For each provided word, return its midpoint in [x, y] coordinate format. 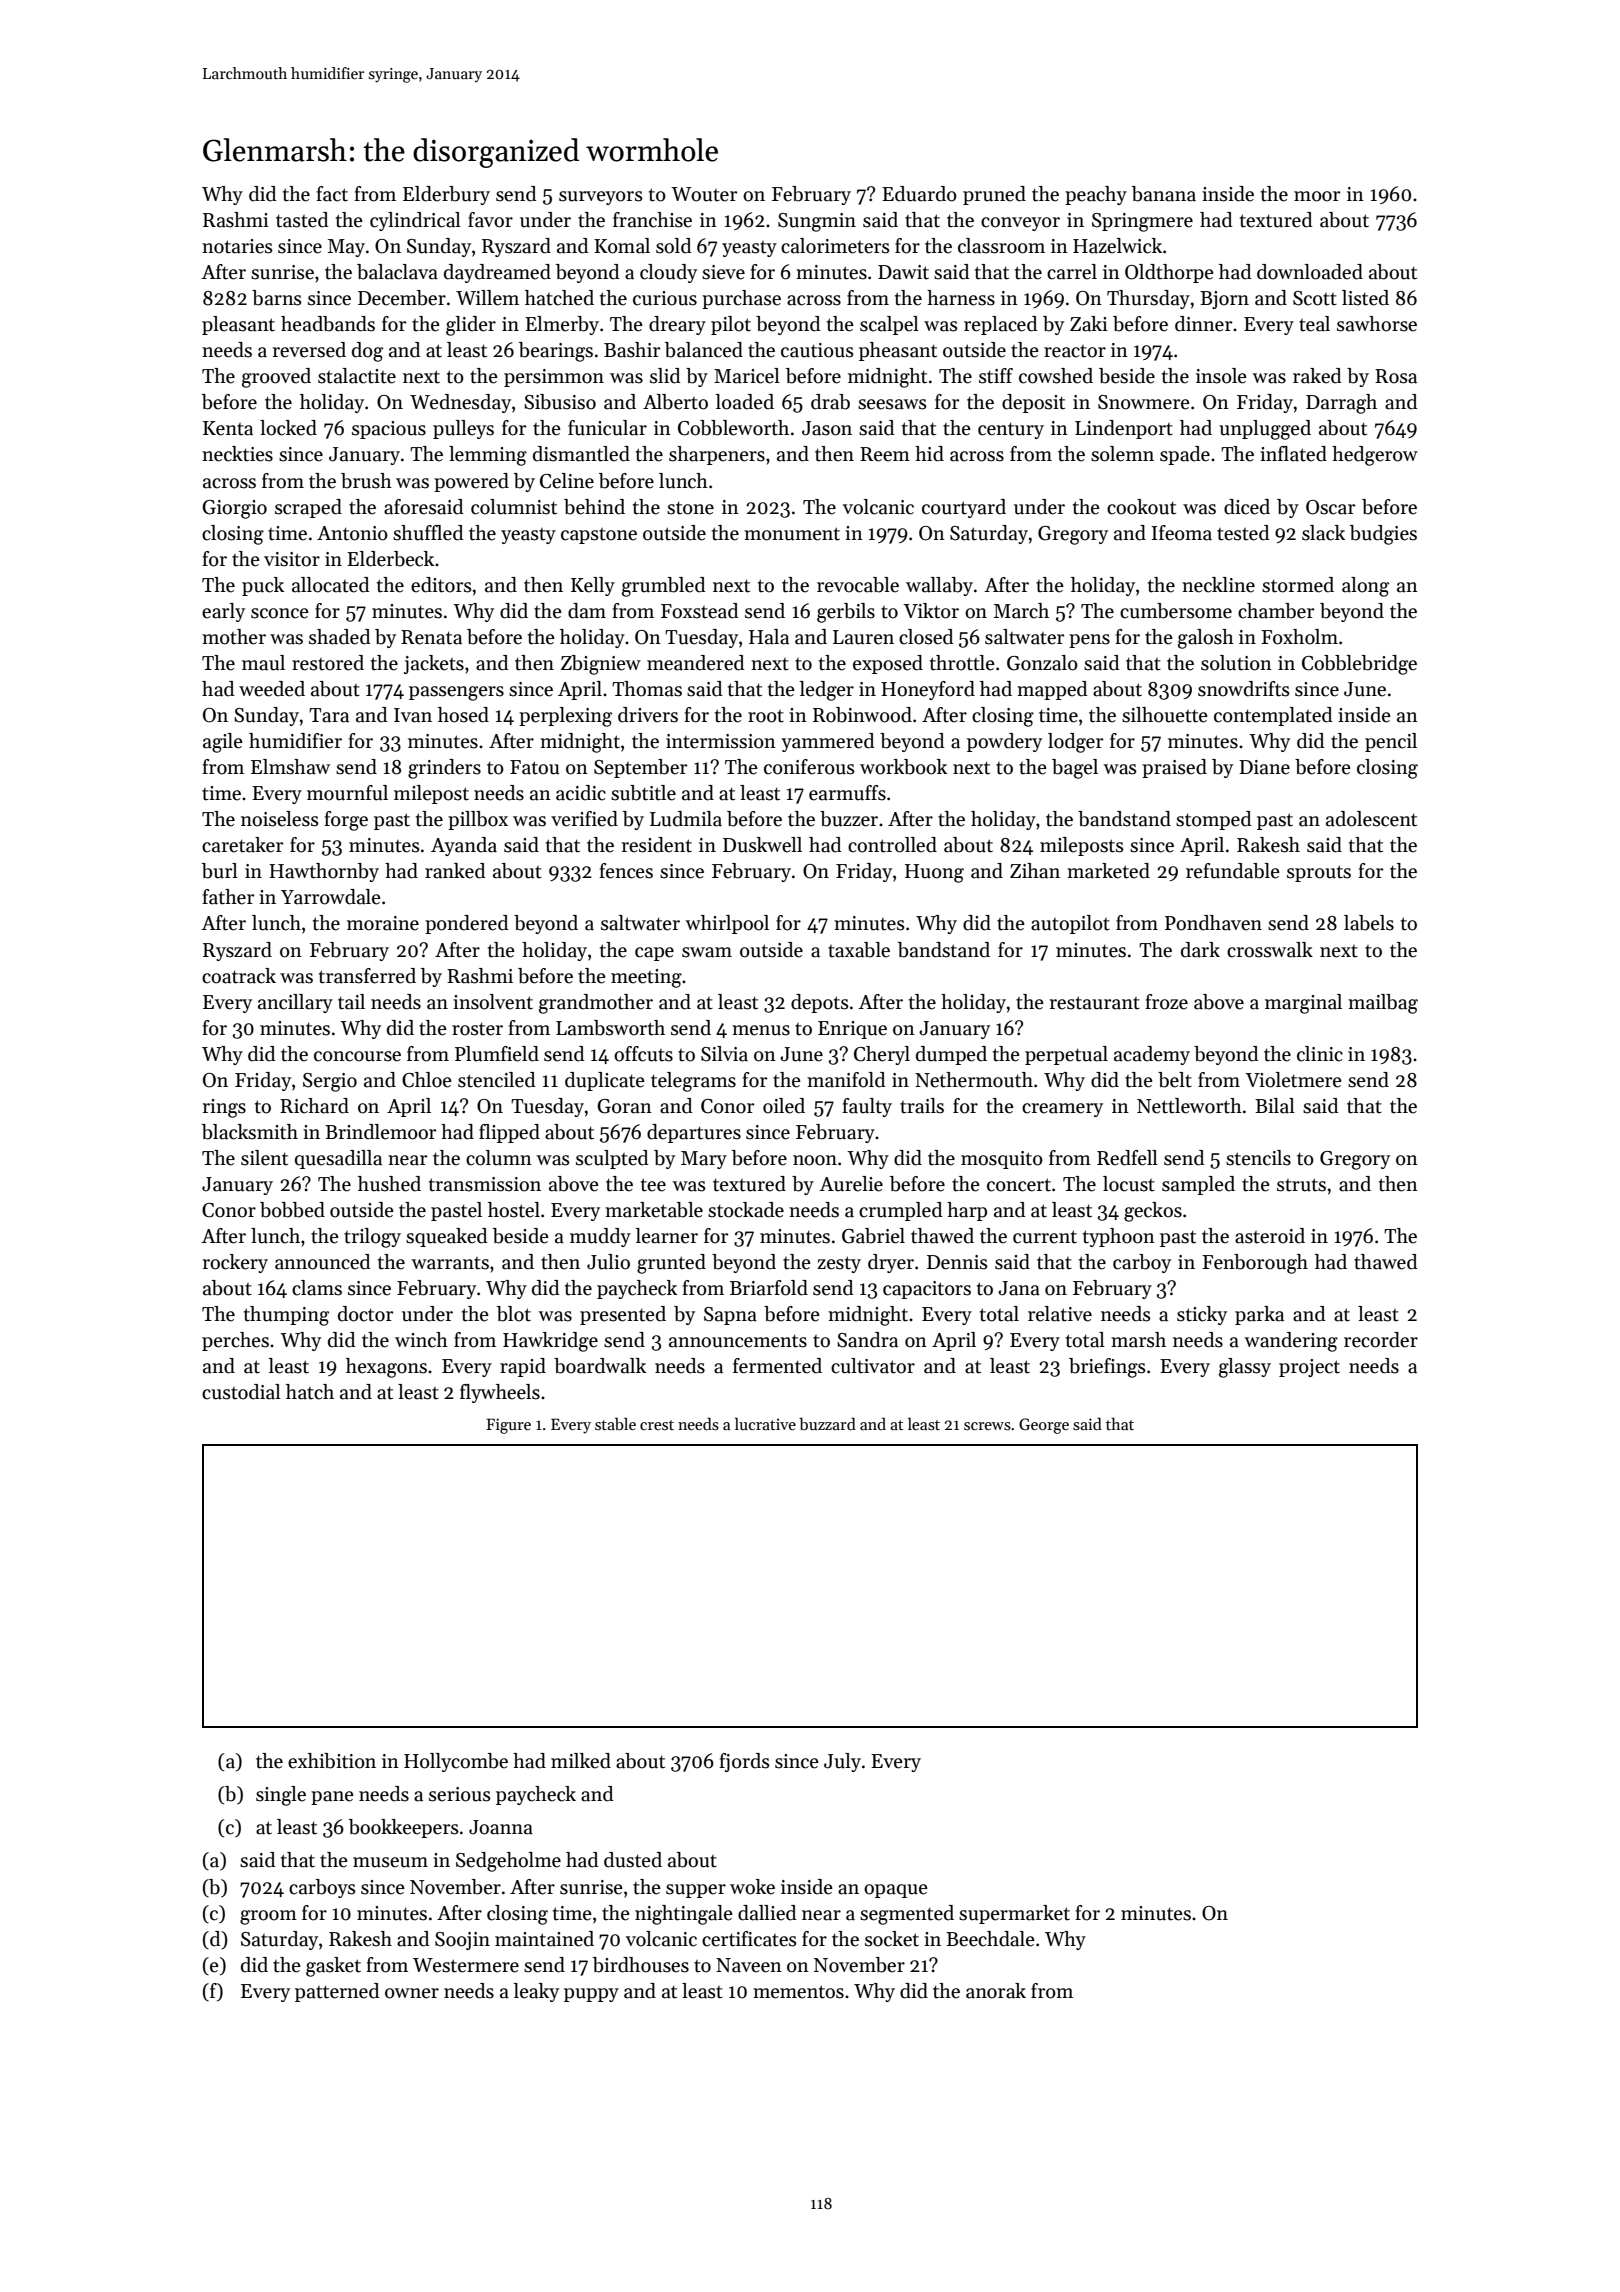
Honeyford [928, 690]
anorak [996, 1991]
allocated [331, 585]
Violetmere [1293, 1080]
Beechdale [990, 1939]
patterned [337, 1992]
